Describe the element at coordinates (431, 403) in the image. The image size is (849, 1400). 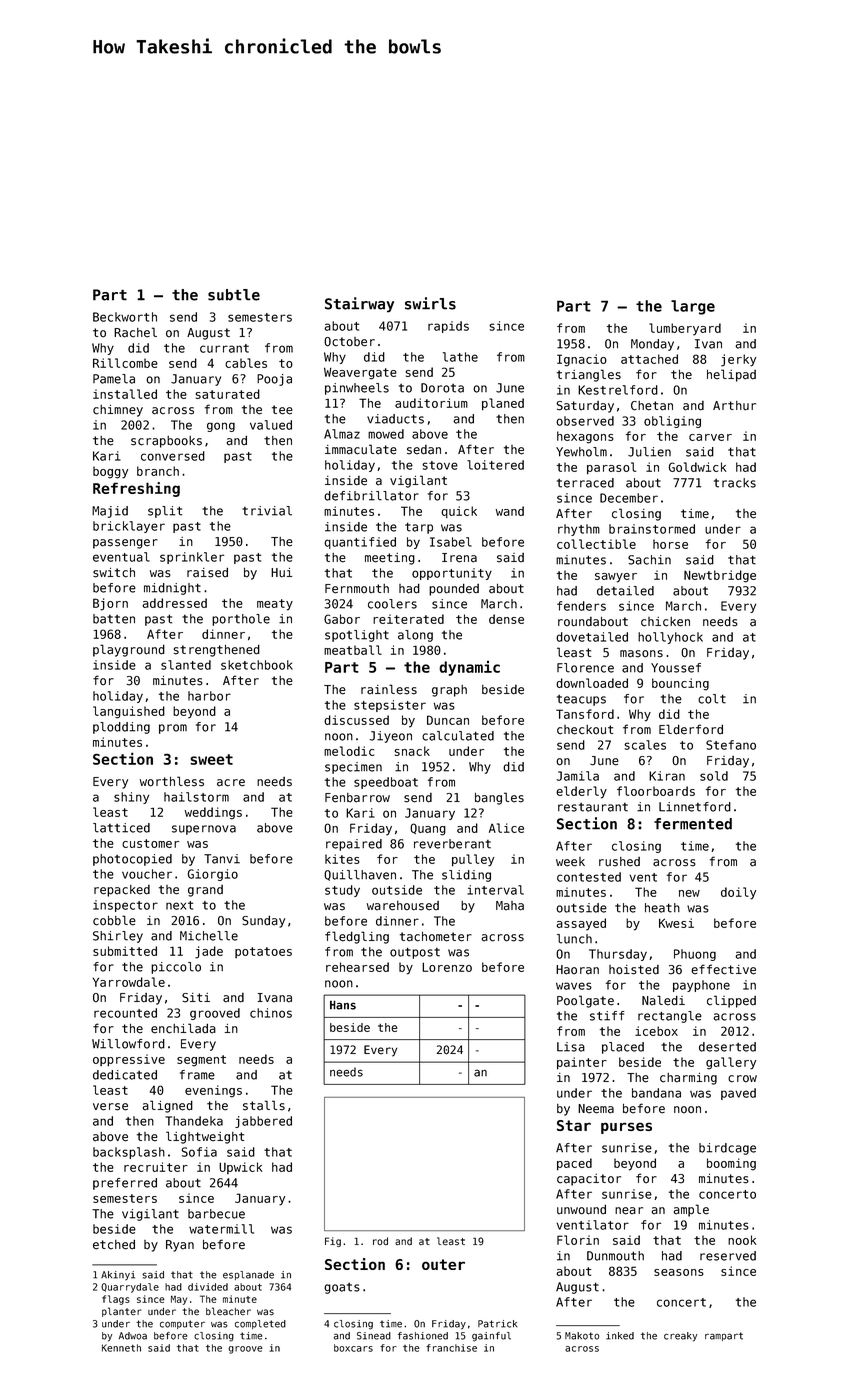
I see `auditorium` at that location.
